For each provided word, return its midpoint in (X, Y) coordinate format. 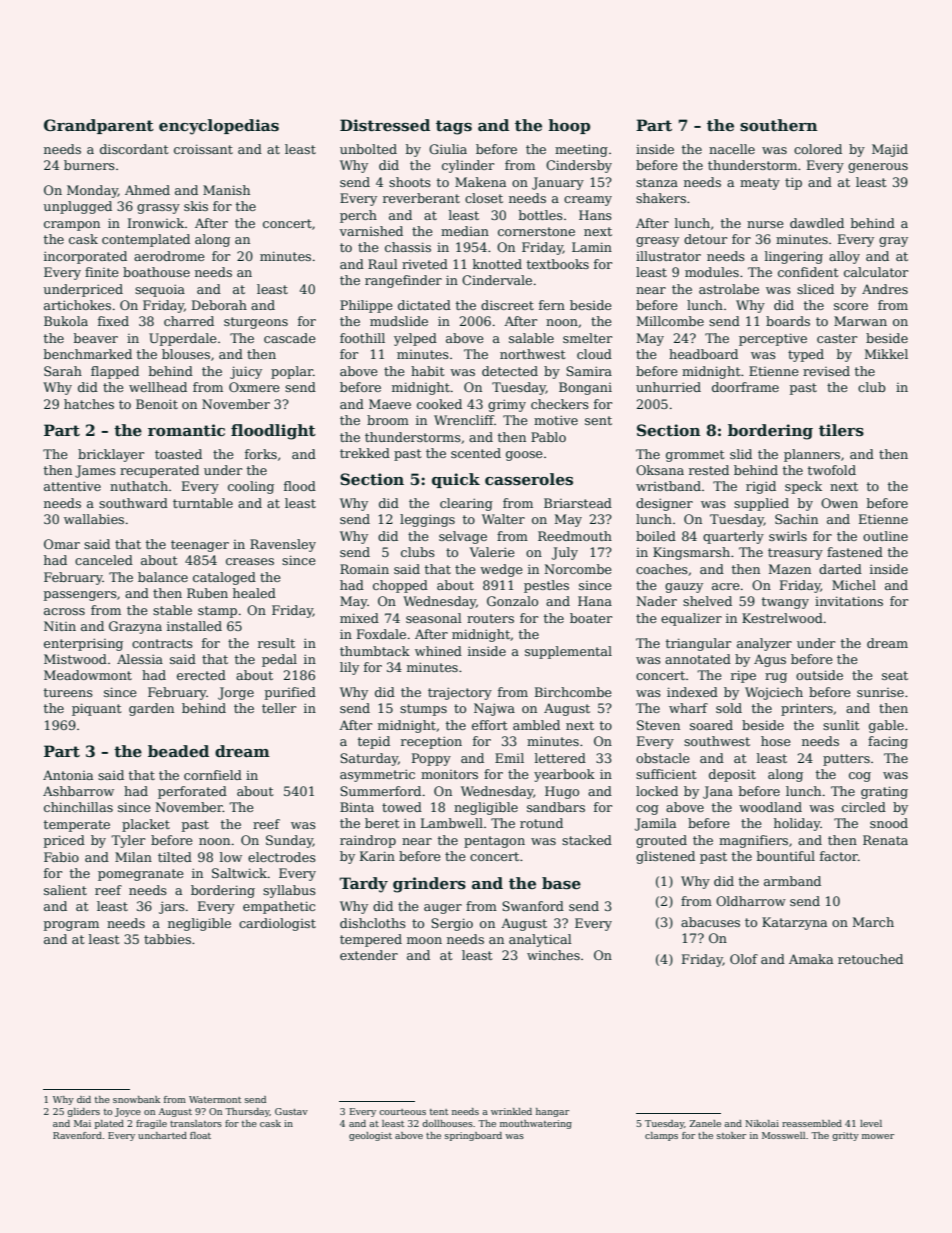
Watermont (215, 1099)
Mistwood (75, 659)
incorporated (85, 257)
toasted (178, 454)
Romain (364, 569)
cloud (594, 354)
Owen (839, 503)
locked (657, 791)
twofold (832, 470)
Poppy (431, 759)
